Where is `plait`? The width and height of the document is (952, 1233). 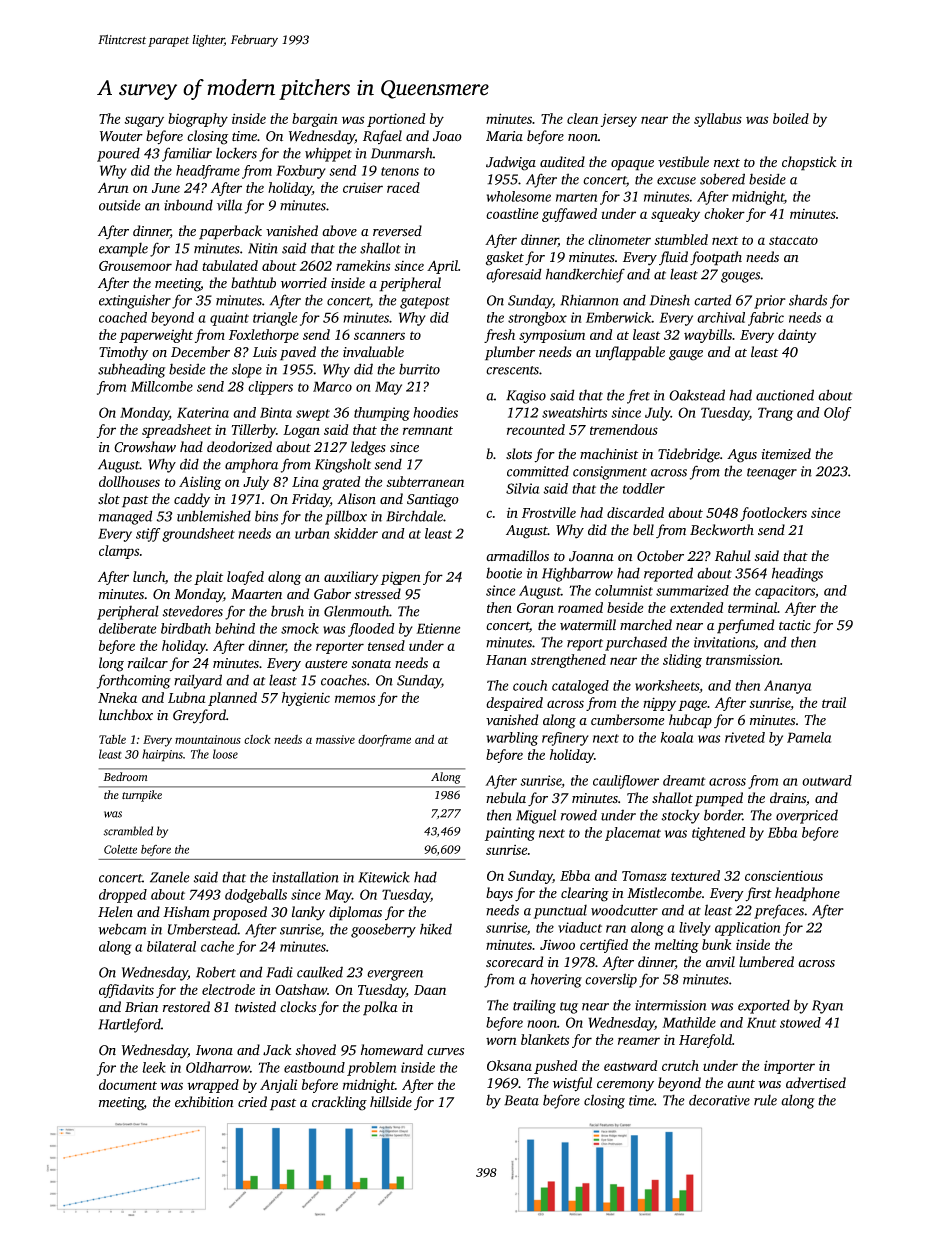 plait is located at coordinates (208, 578).
